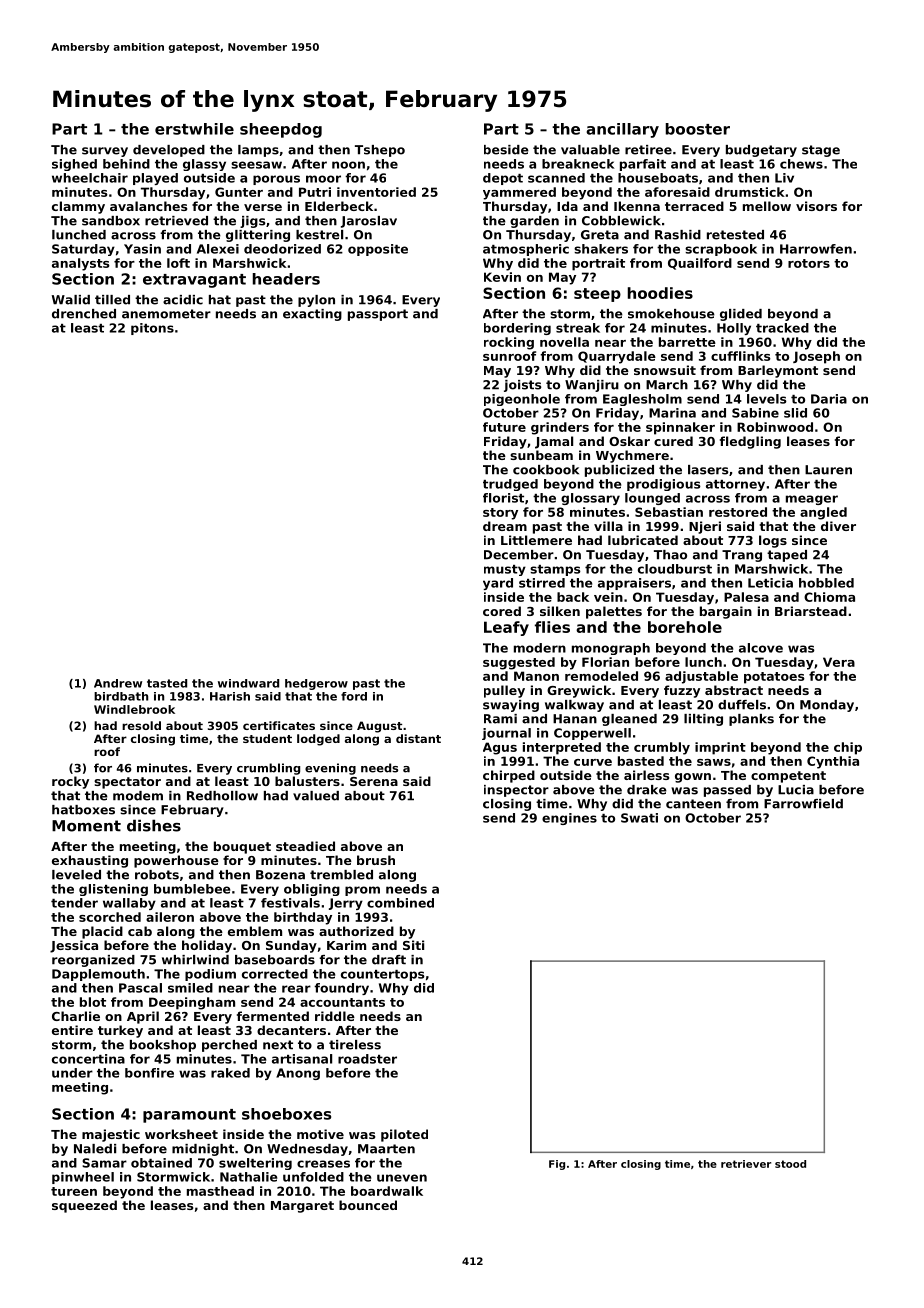 Image resolution: width=924 pixels, height=1308 pixels. Describe the element at coordinates (376, 192) in the screenshot. I see `inventoried` at that location.
